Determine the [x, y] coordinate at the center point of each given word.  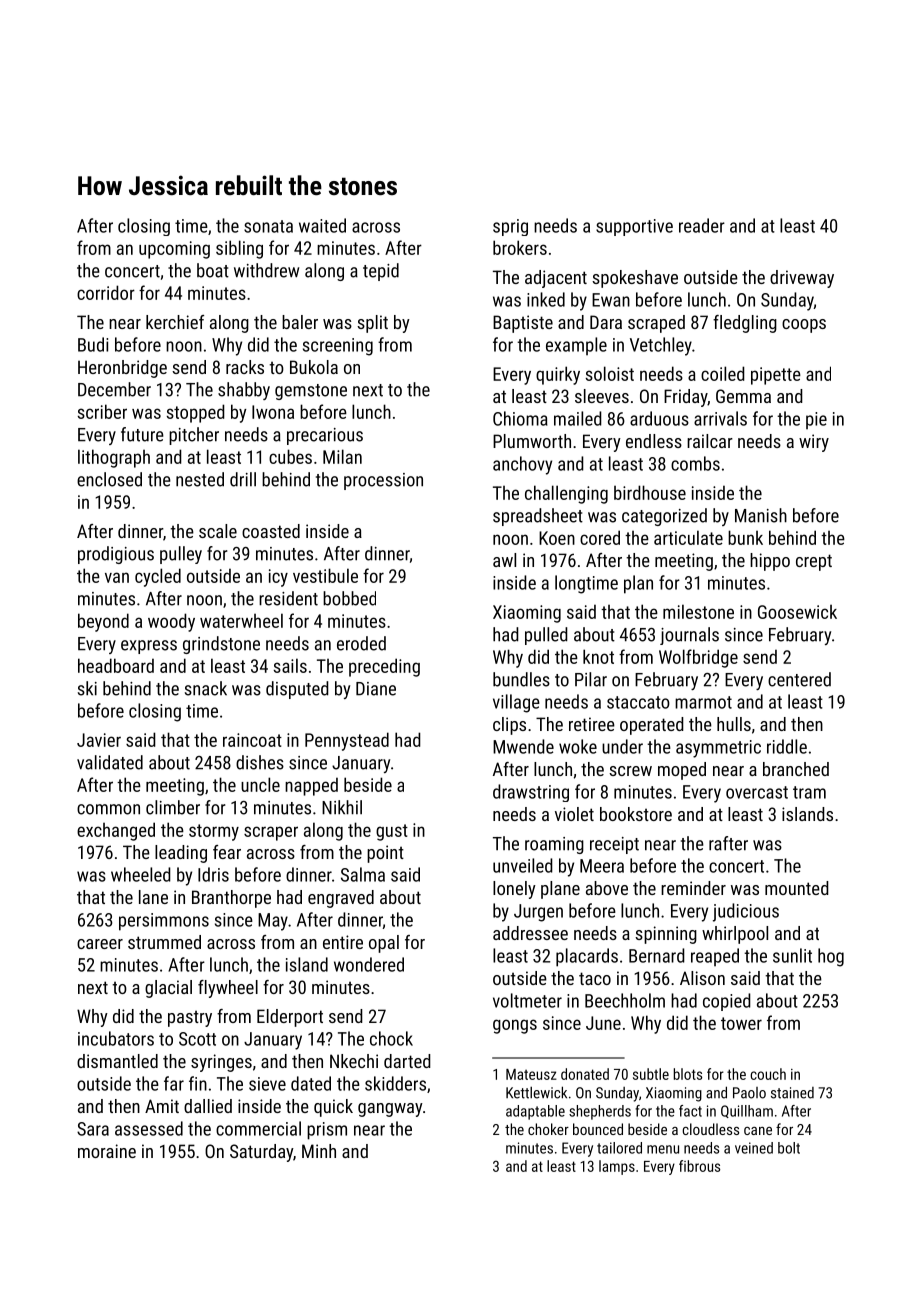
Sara [93, 1129]
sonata [268, 226]
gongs [515, 1026]
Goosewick [797, 611]
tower [741, 1023]
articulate [688, 537]
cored [600, 537]
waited [322, 225]
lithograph [114, 458]
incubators [116, 1038]
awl [504, 560]
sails [290, 665]
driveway [802, 279]
